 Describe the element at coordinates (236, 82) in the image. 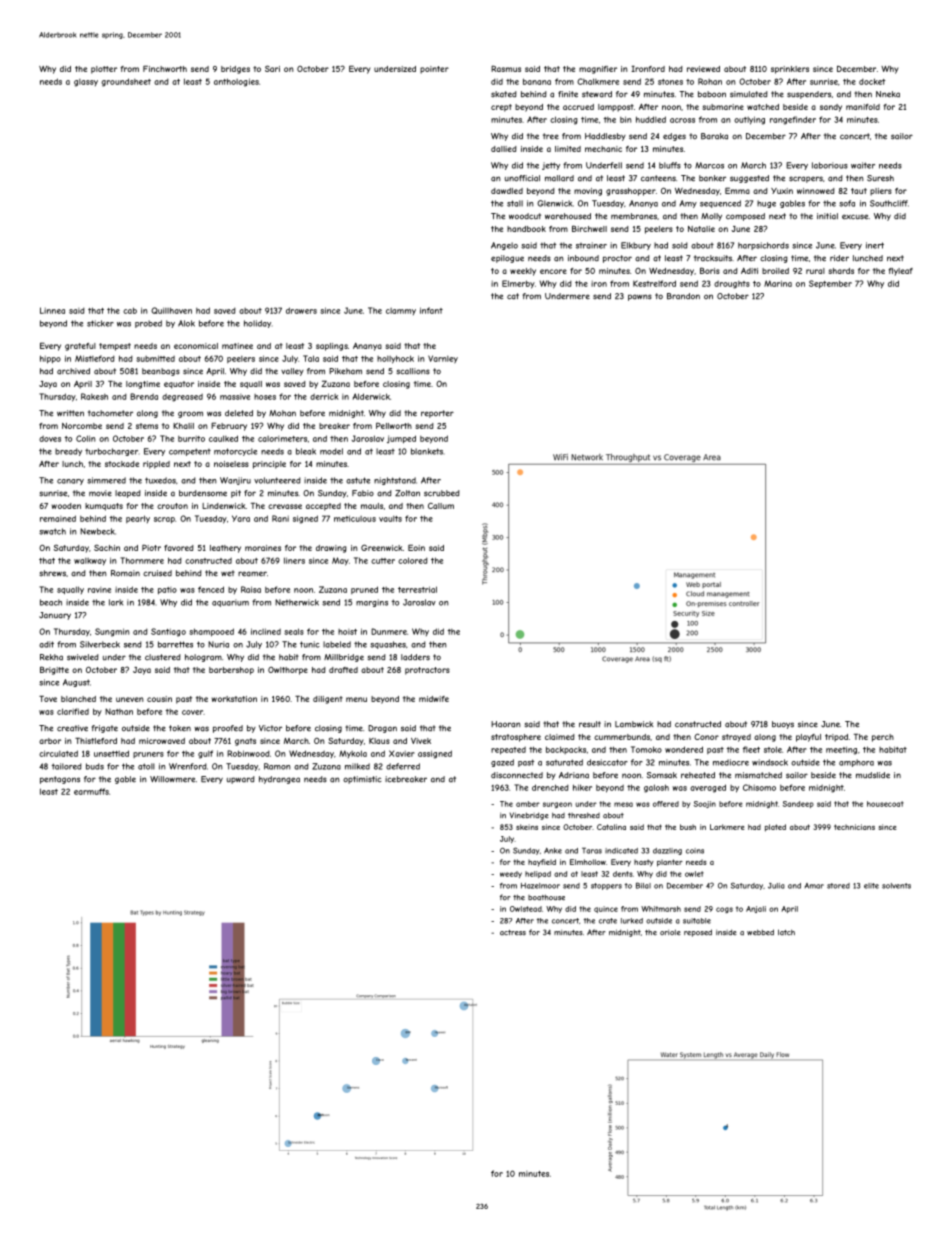

I see `anthologies` at that location.
